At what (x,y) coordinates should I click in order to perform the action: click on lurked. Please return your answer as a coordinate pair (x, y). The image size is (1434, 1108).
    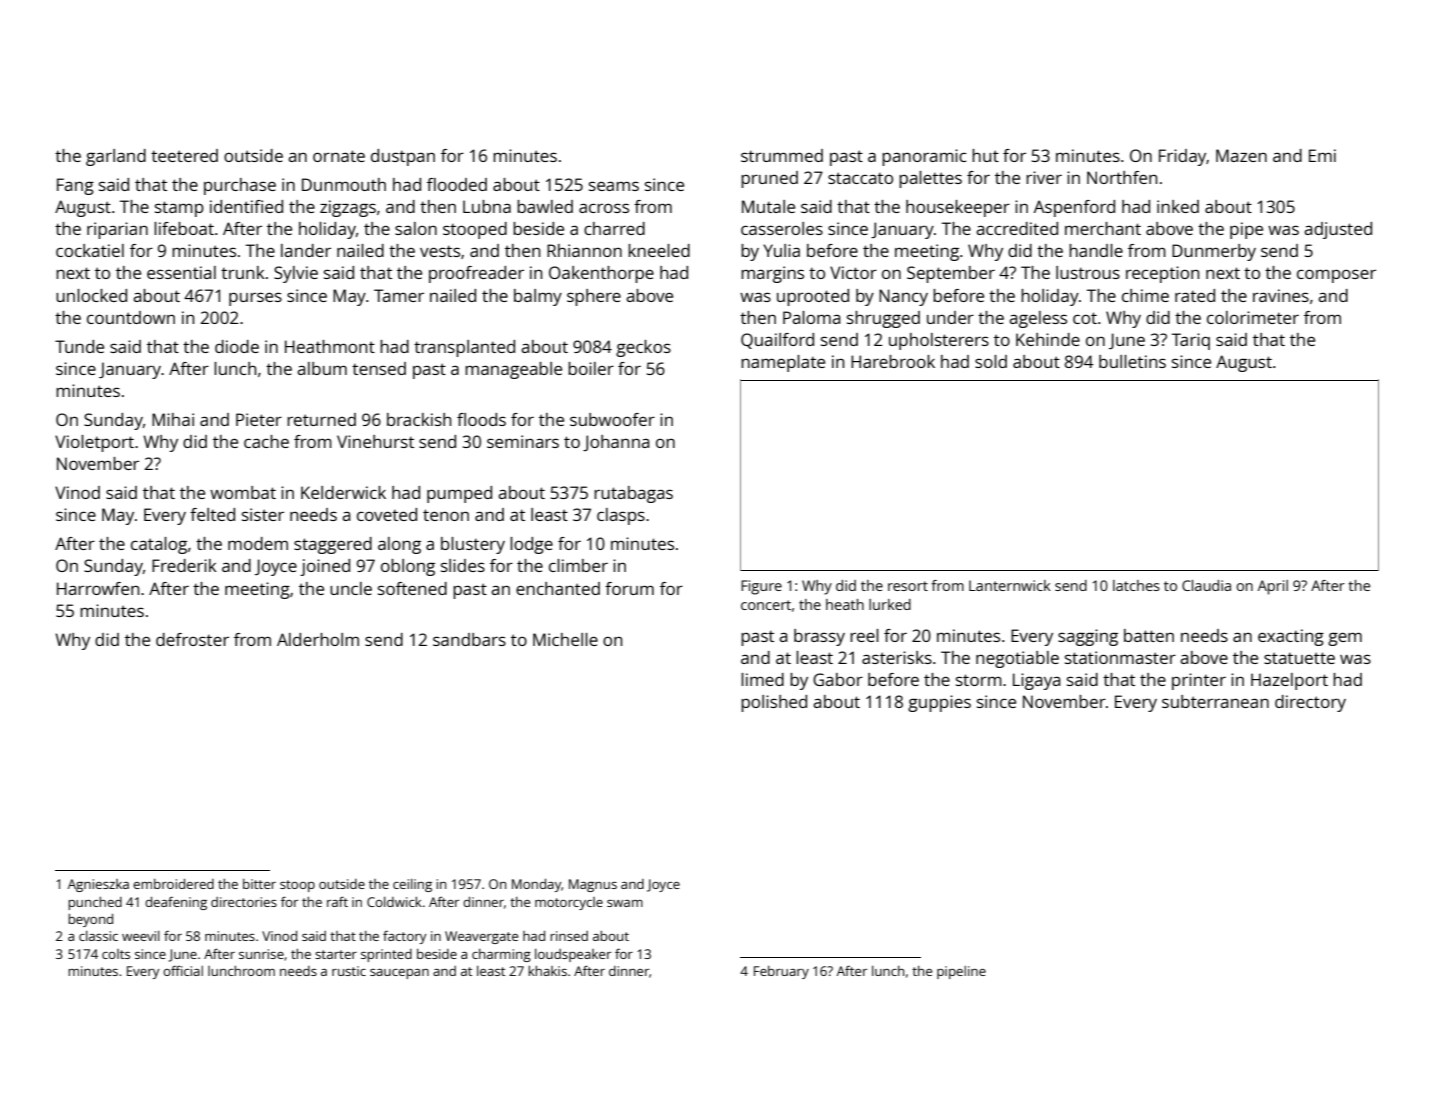
    Looking at the image, I should click on (890, 604).
